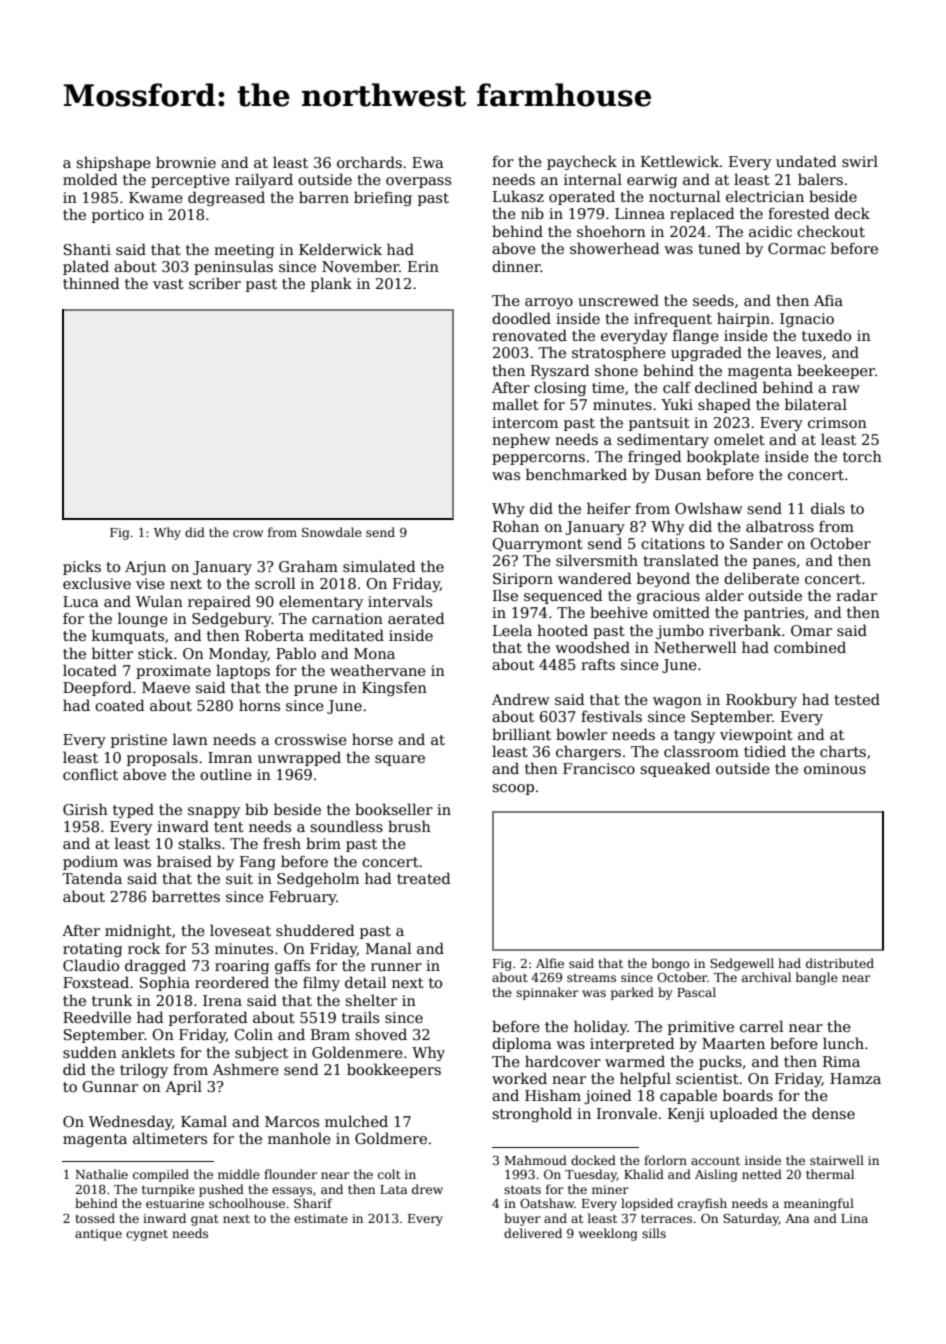 Image resolution: width=946 pixels, height=1344 pixels. Describe the element at coordinates (739, 439) in the screenshot. I see `omelet` at that location.
